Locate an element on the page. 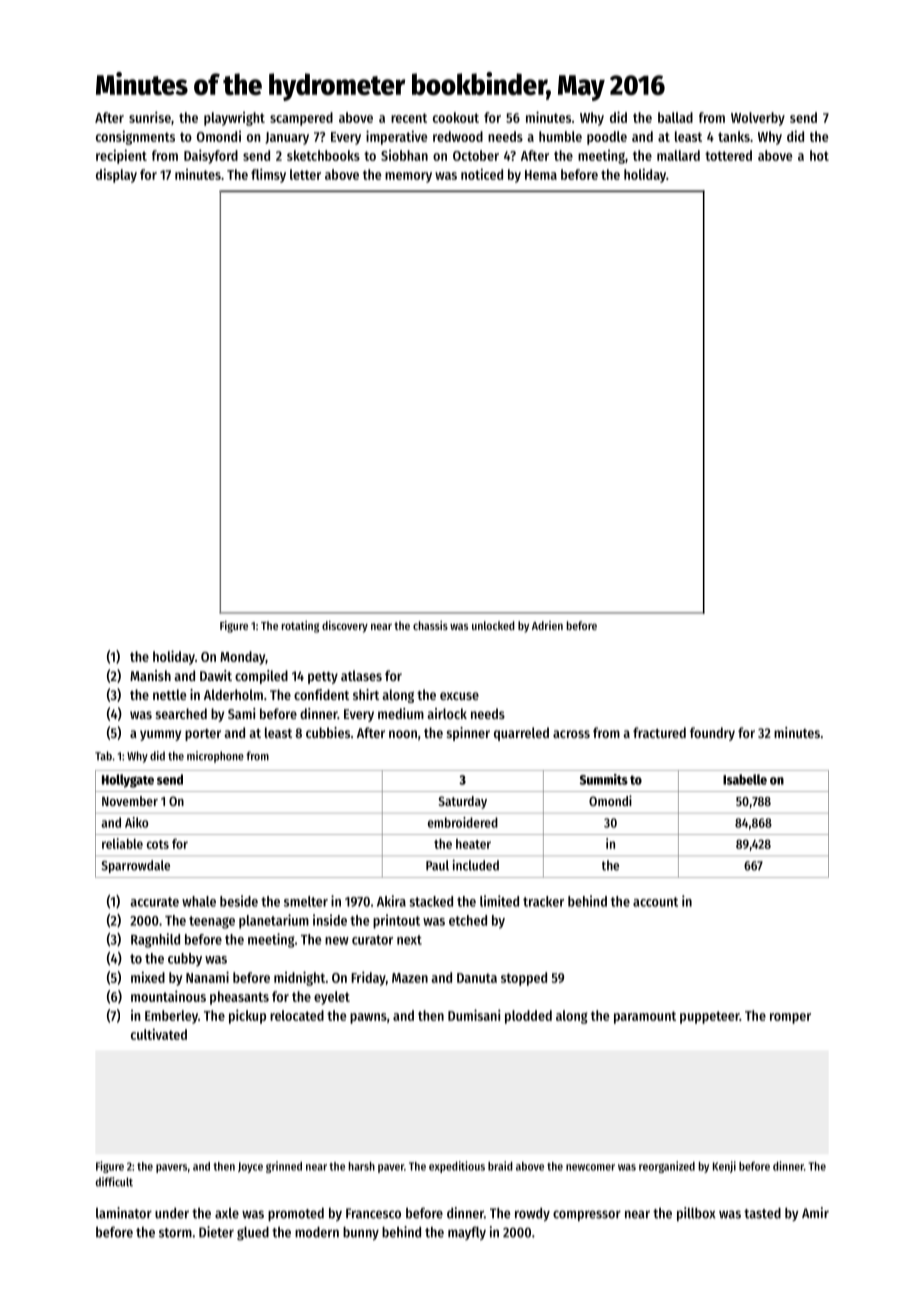 This document has height=1308, width=924. sunrise is located at coordinates (150, 117).
